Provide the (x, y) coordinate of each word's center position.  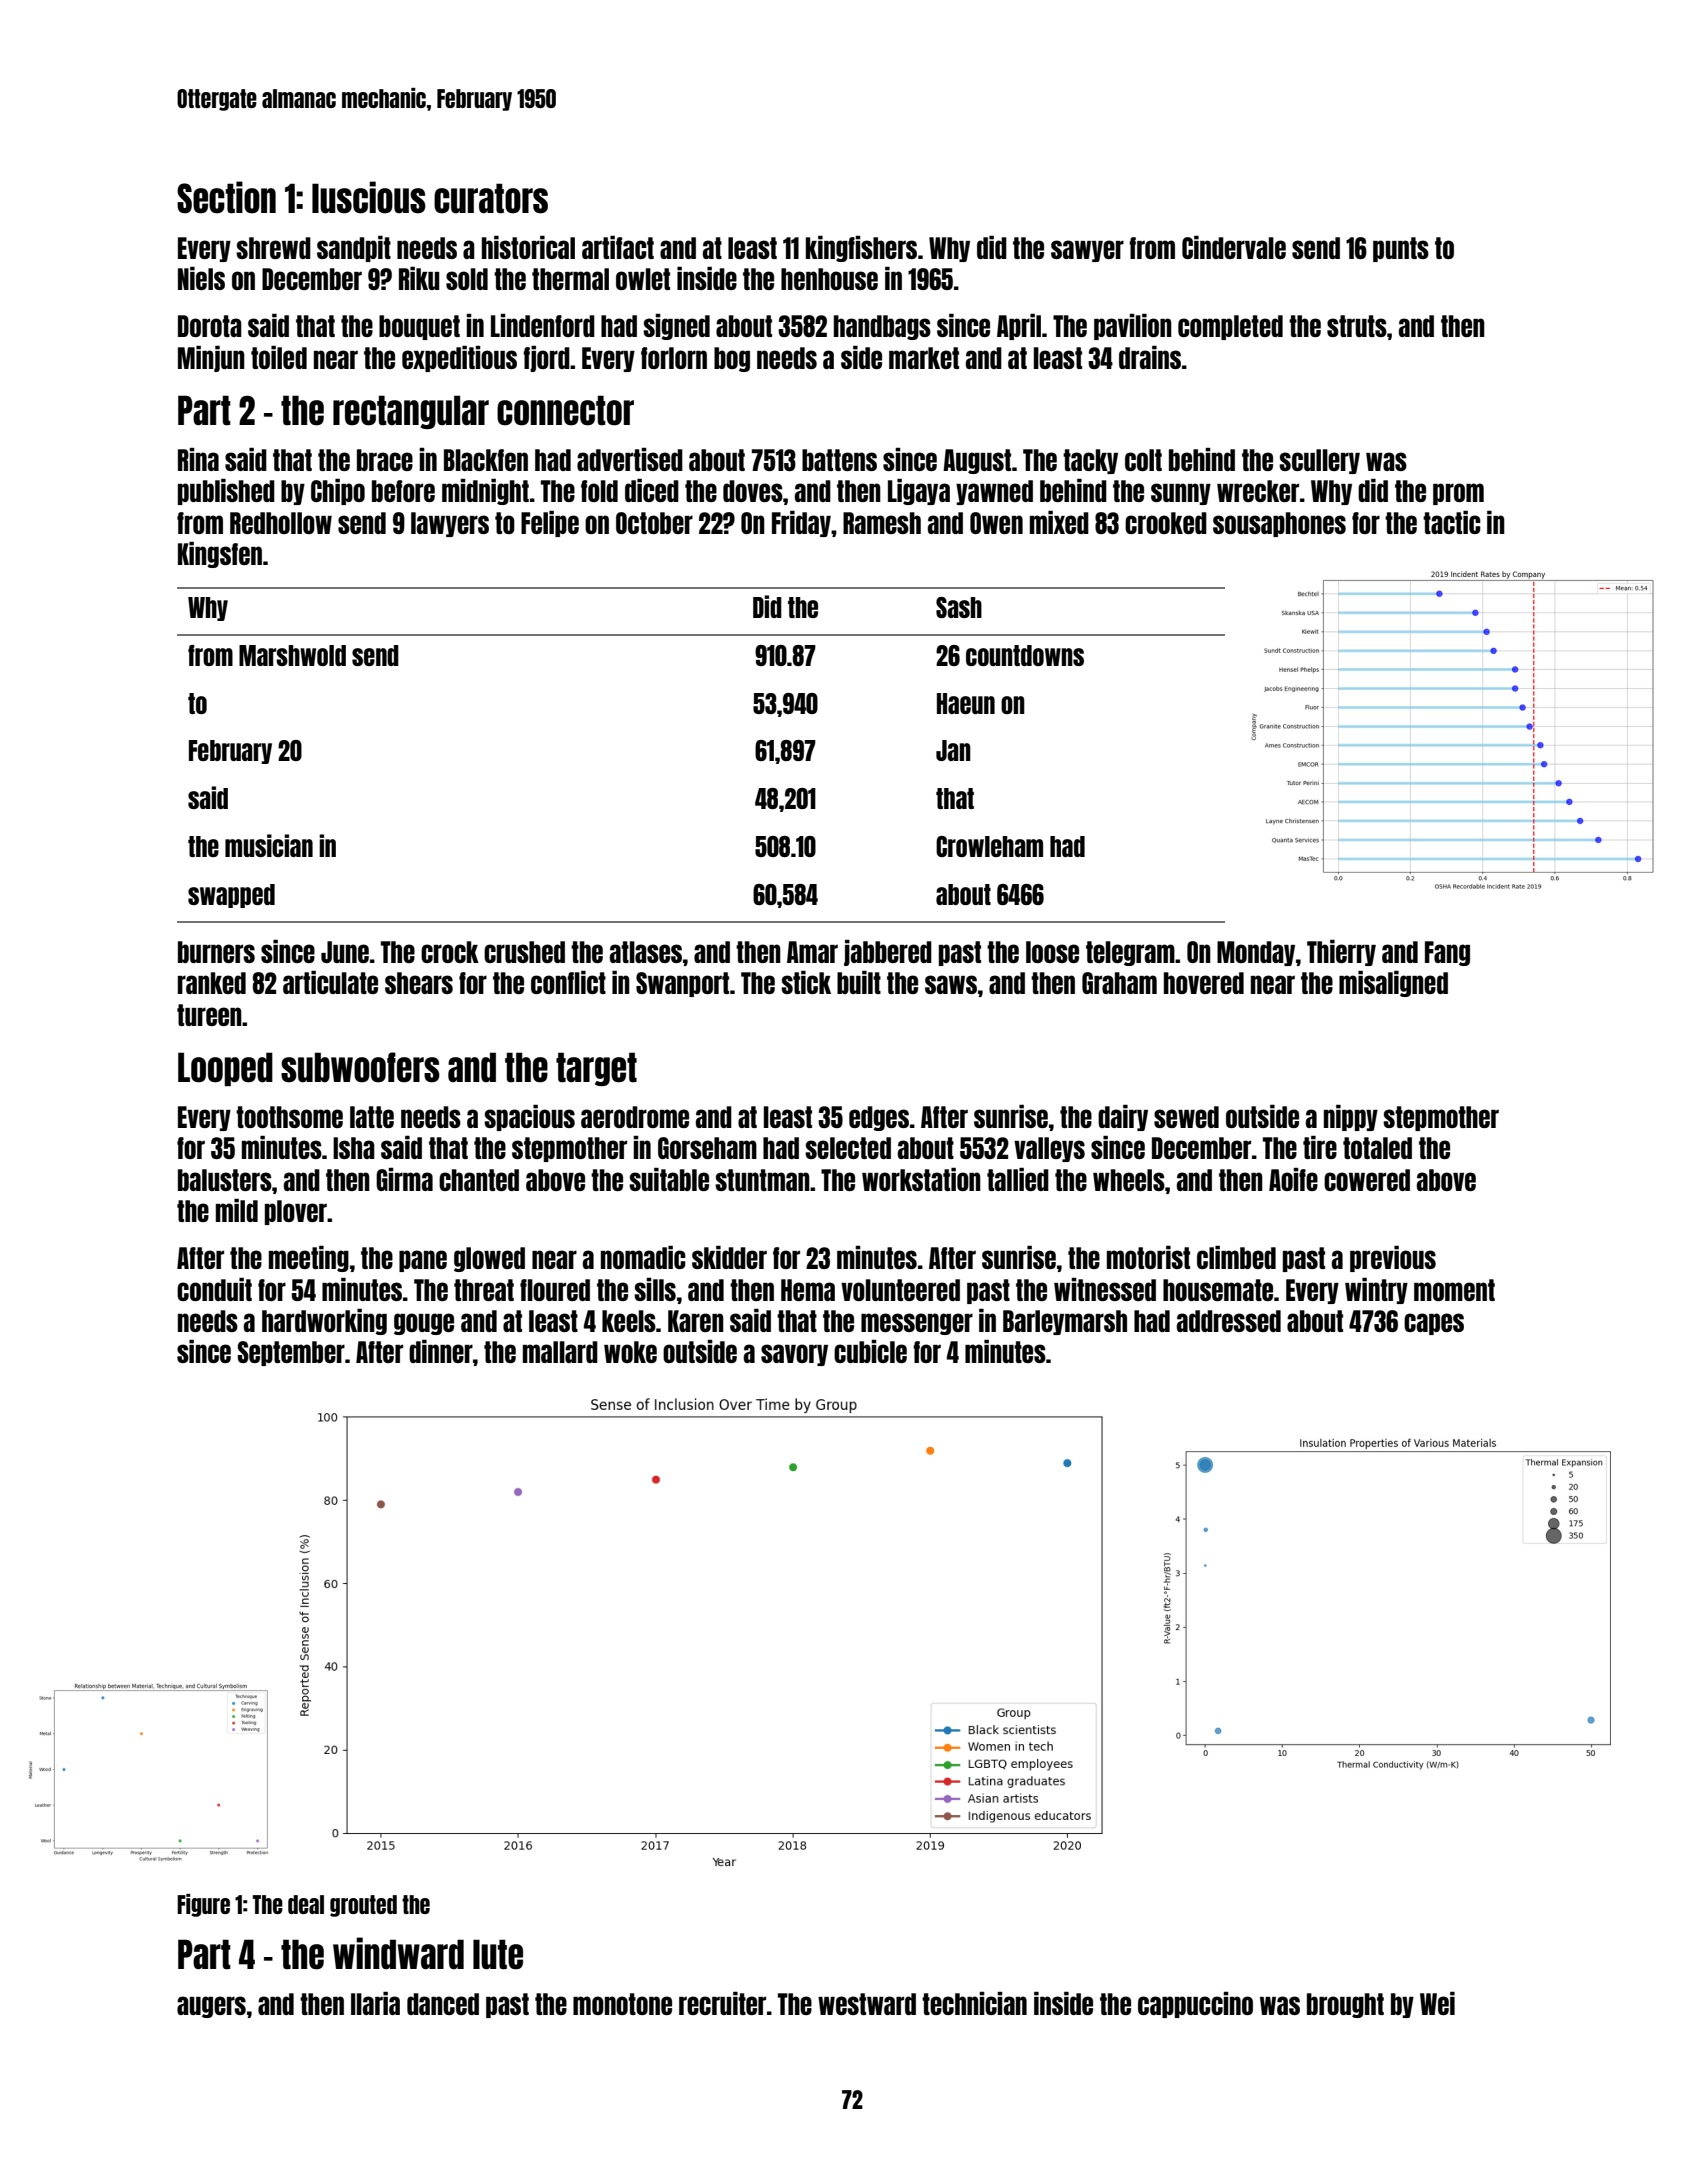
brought (1345, 2005)
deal (306, 1904)
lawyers (450, 524)
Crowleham (989, 846)
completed (1230, 327)
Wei (1437, 2003)
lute (498, 1954)
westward (867, 2004)
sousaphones (1279, 524)
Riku (419, 278)
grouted (363, 1906)
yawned (994, 492)
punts (1401, 249)
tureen (209, 1015)
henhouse (829, 279)
